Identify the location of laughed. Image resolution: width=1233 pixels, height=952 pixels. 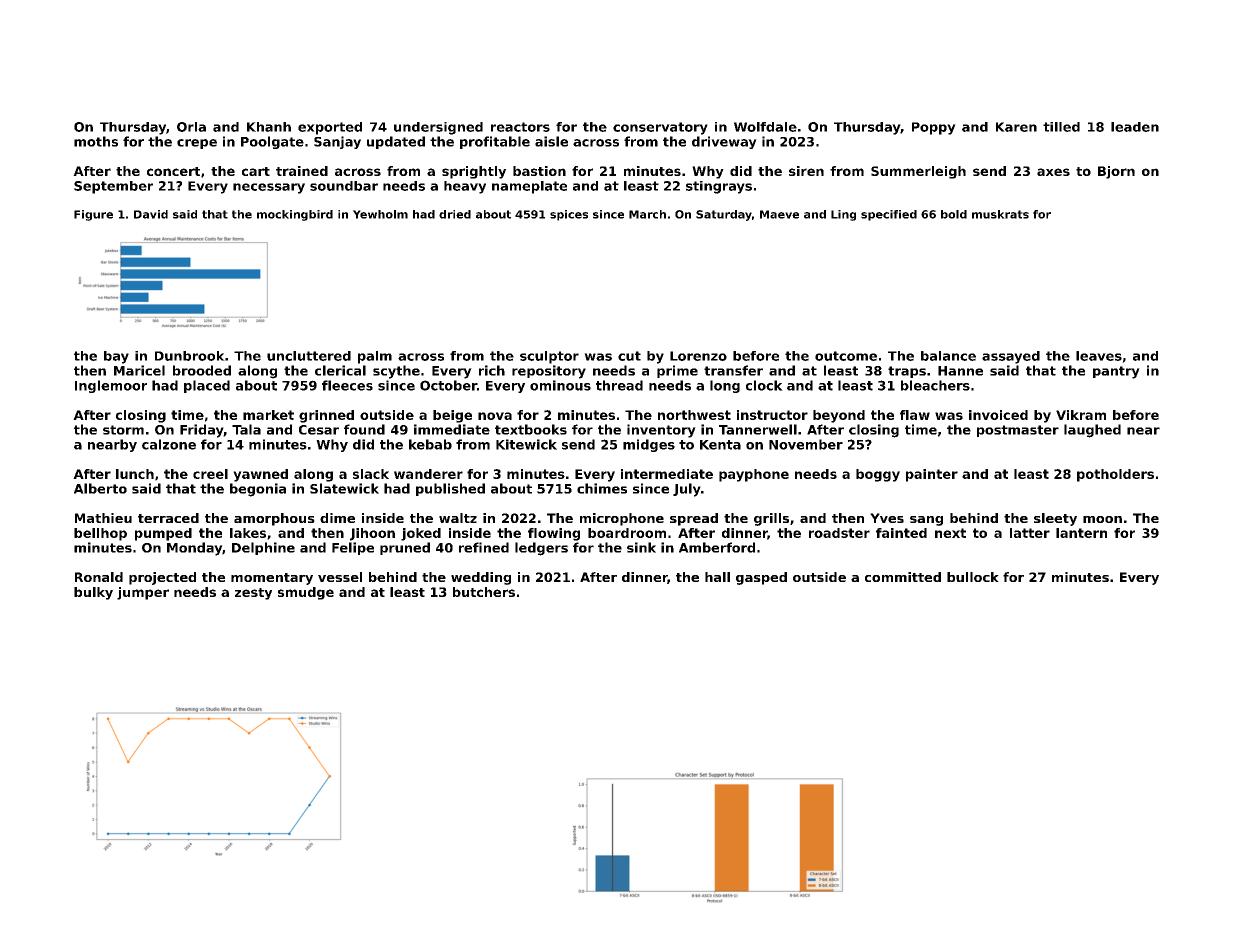
(1092, 431).
